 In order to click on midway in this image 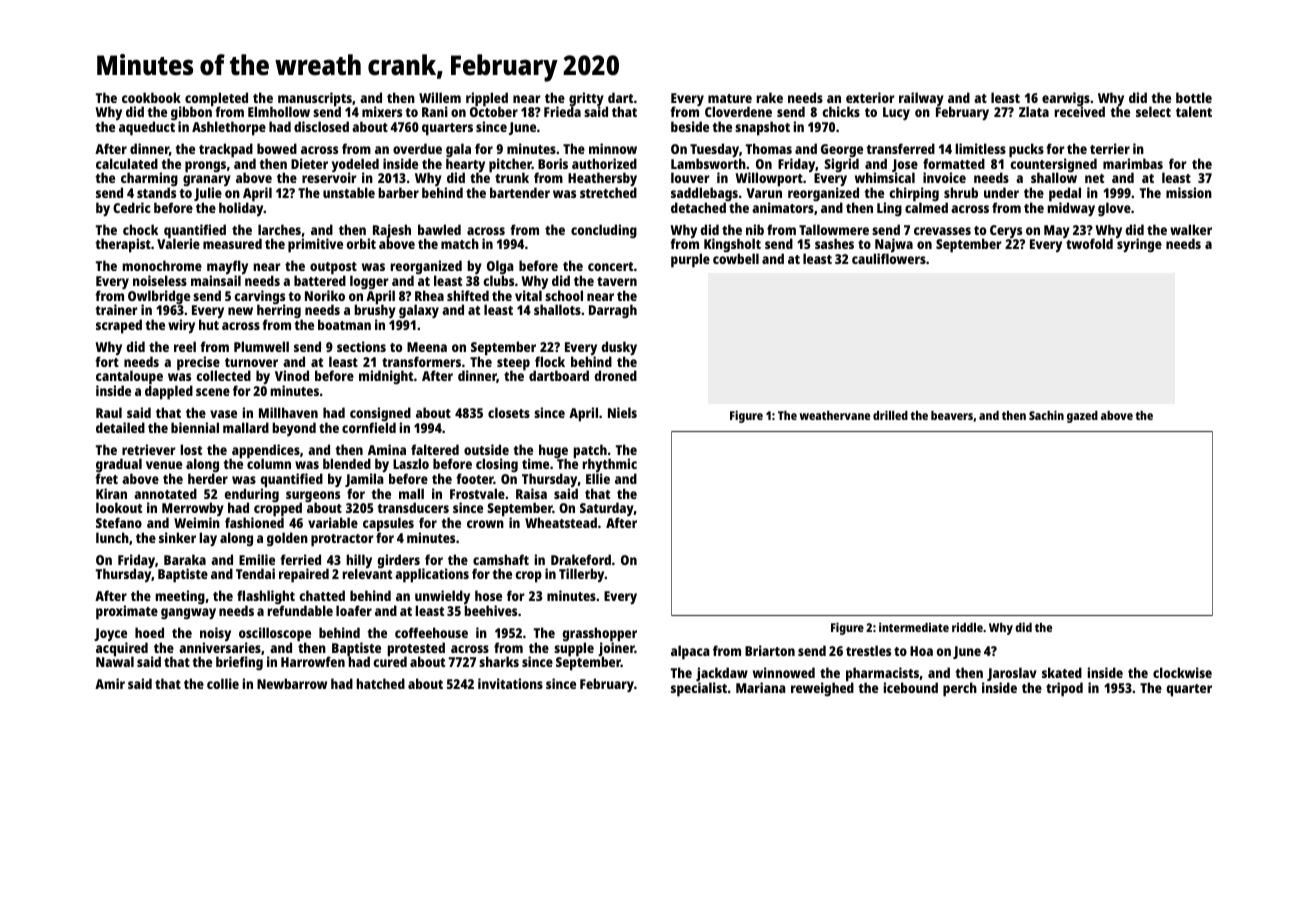, I will do `click(1071, 209)`.
